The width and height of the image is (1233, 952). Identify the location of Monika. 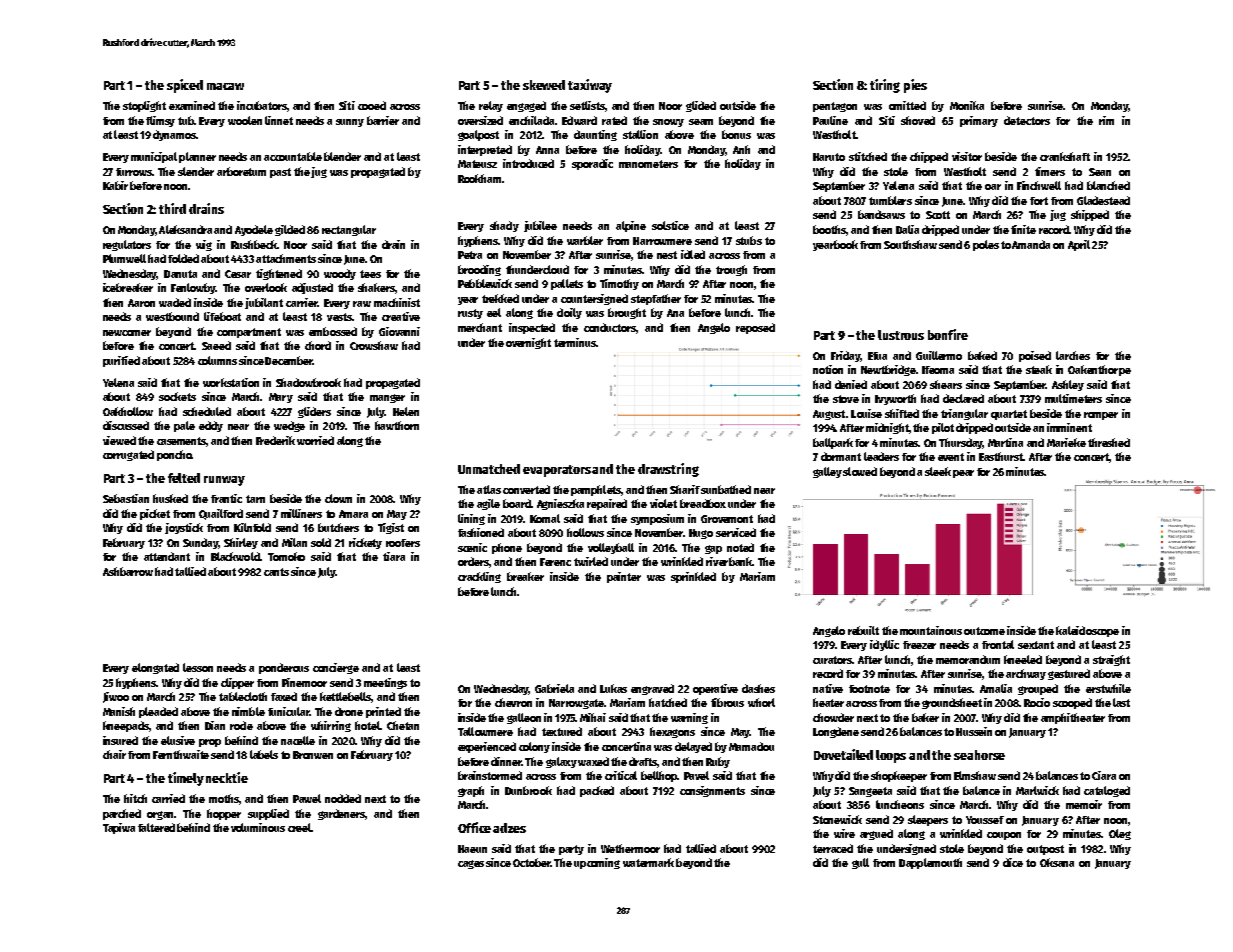
(967, 105).
